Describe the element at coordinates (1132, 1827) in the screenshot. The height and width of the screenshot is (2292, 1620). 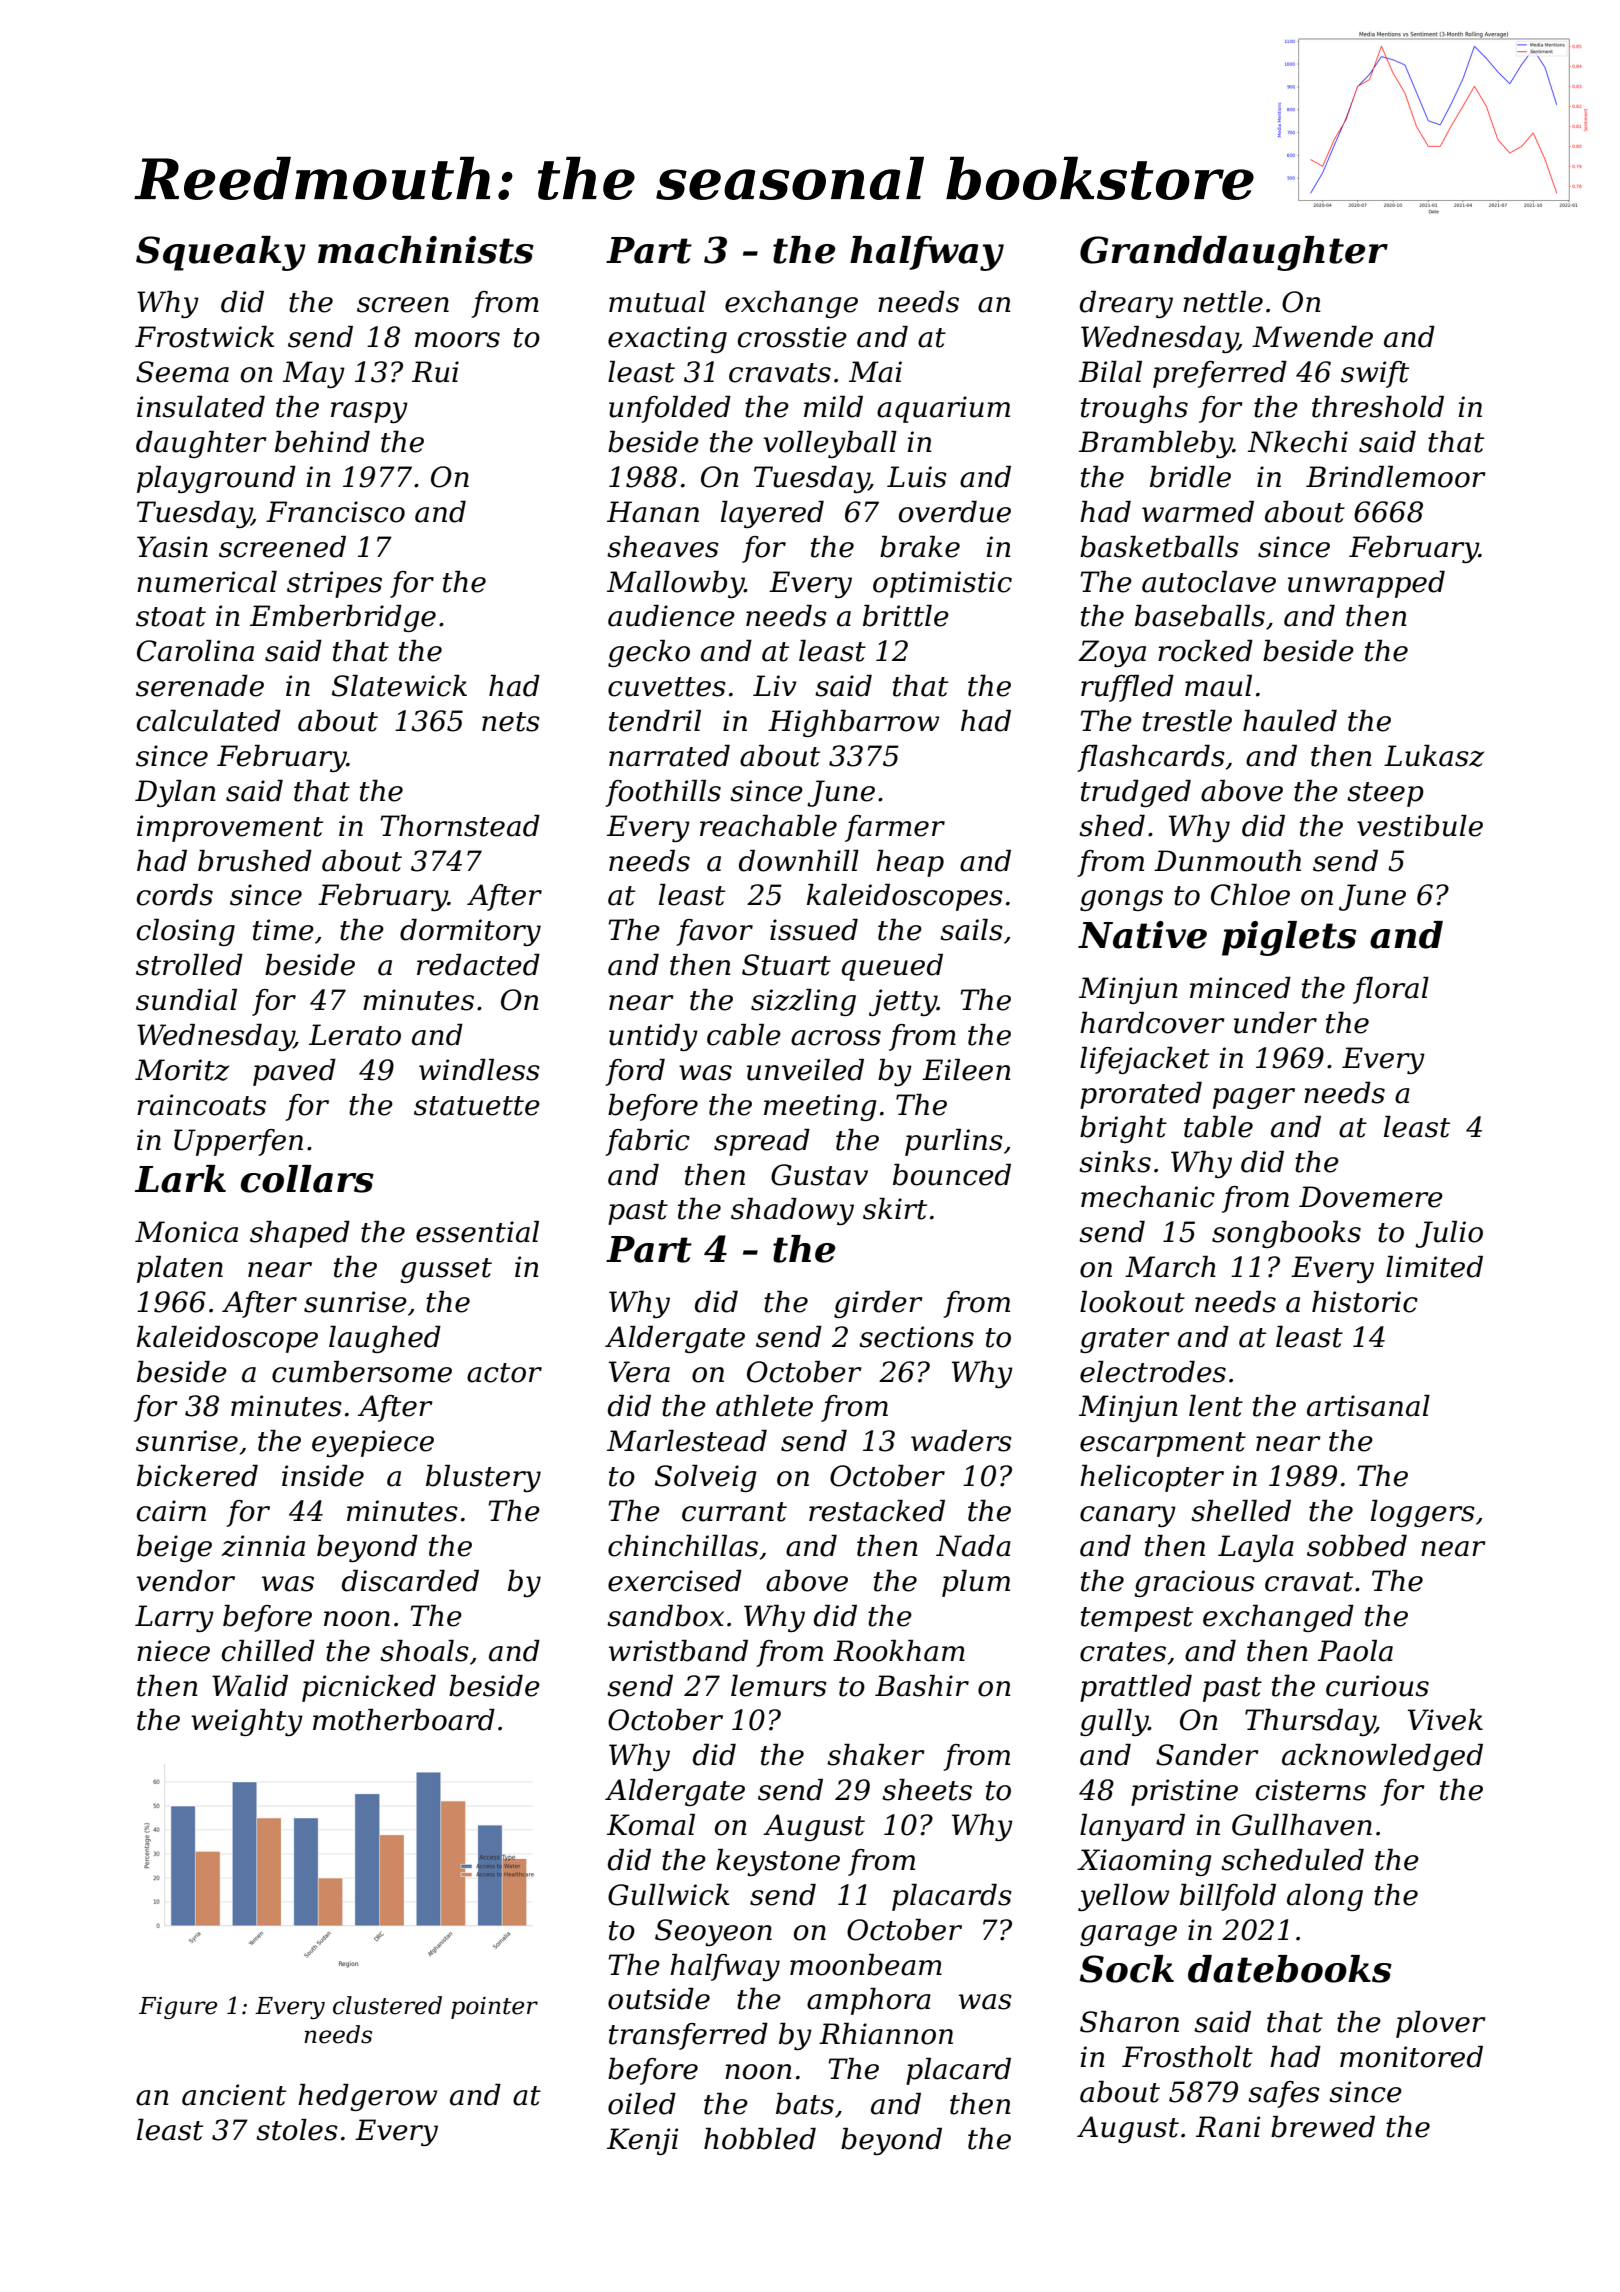
I see `lanyard` at that location.
